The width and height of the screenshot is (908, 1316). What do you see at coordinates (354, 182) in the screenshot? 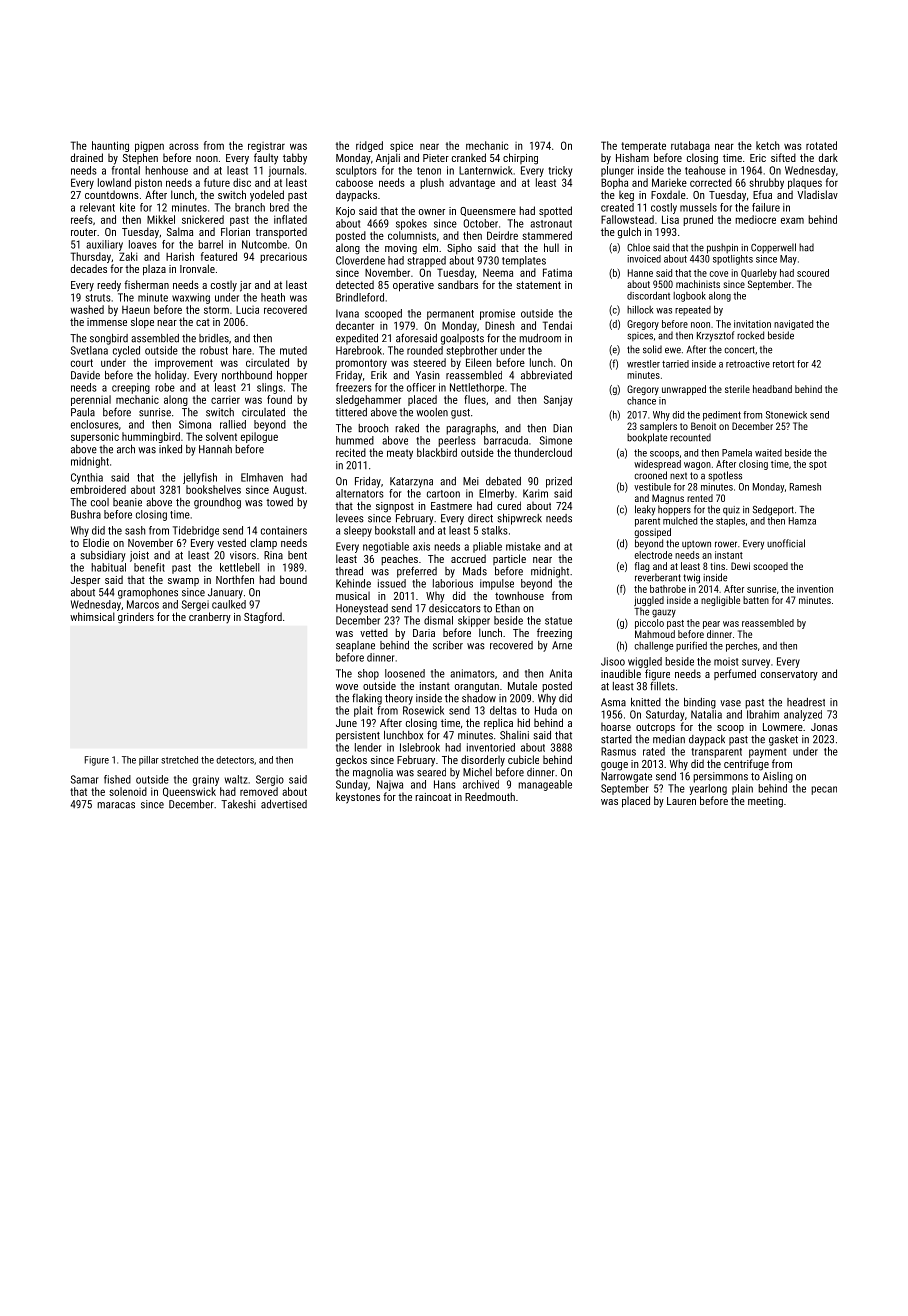
I see `caboose` at bounding box center [354, 182].
